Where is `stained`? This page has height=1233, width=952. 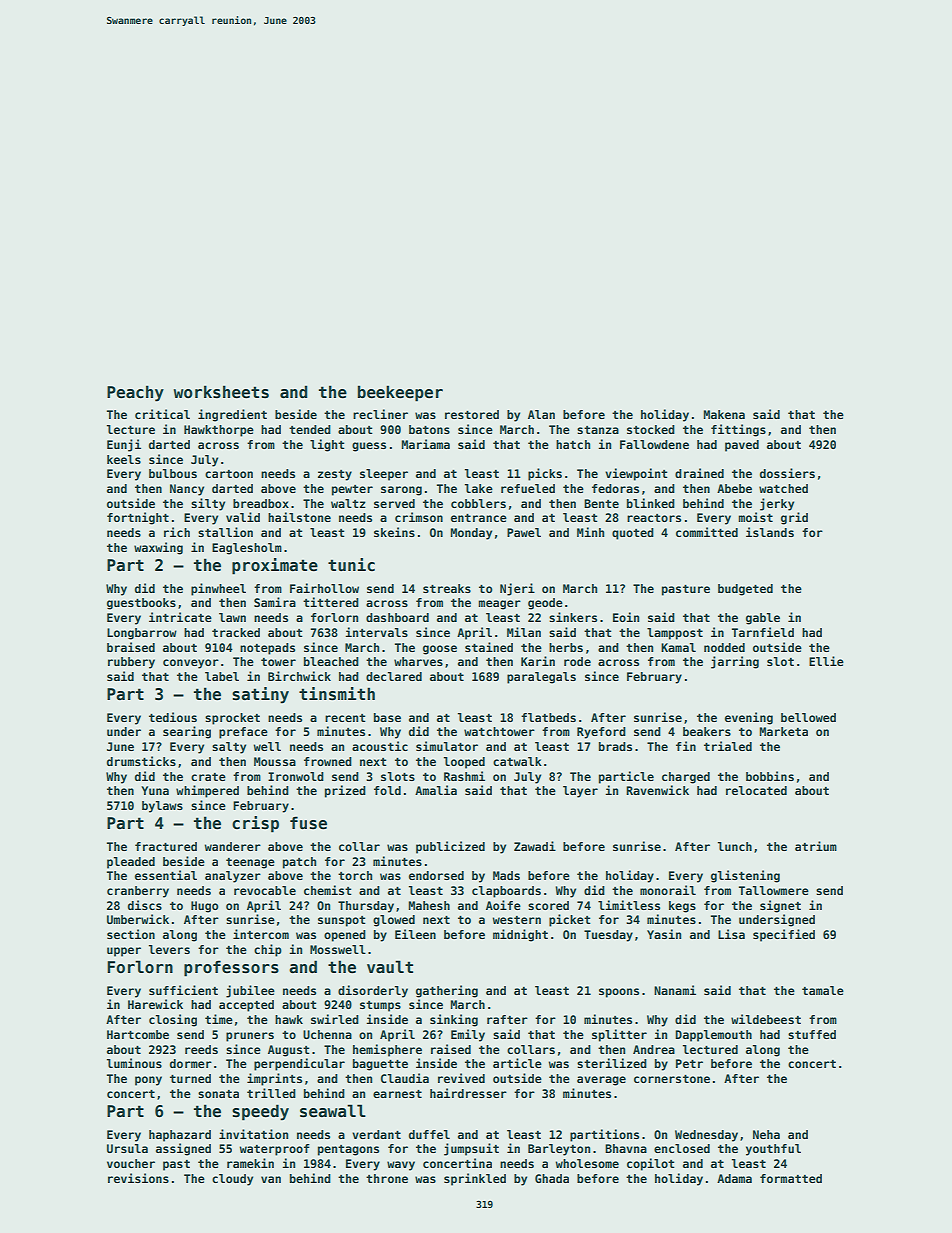 stained is located at coordinates (489, 647).
